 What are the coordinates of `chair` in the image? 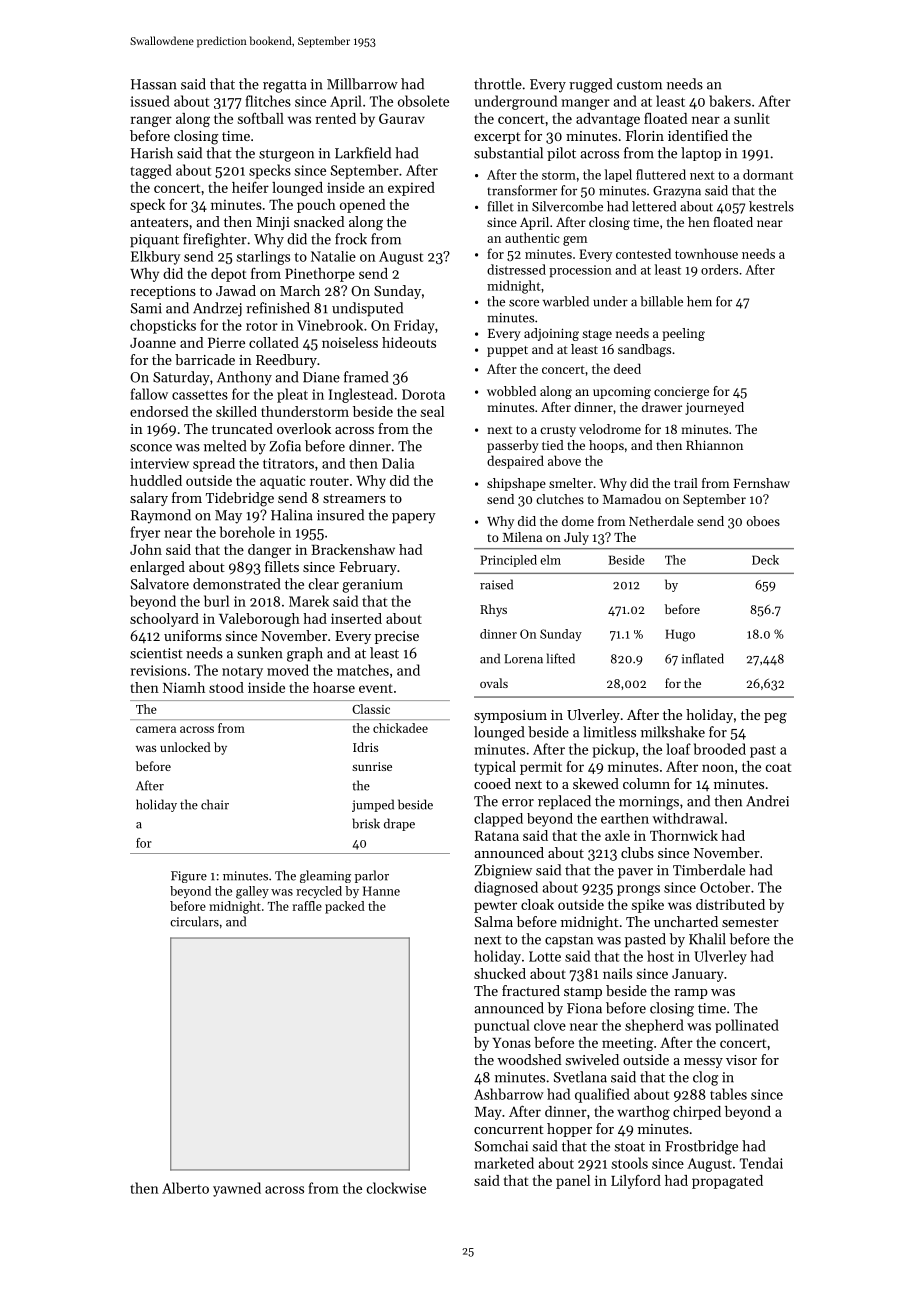 It's located at (215, 804).
